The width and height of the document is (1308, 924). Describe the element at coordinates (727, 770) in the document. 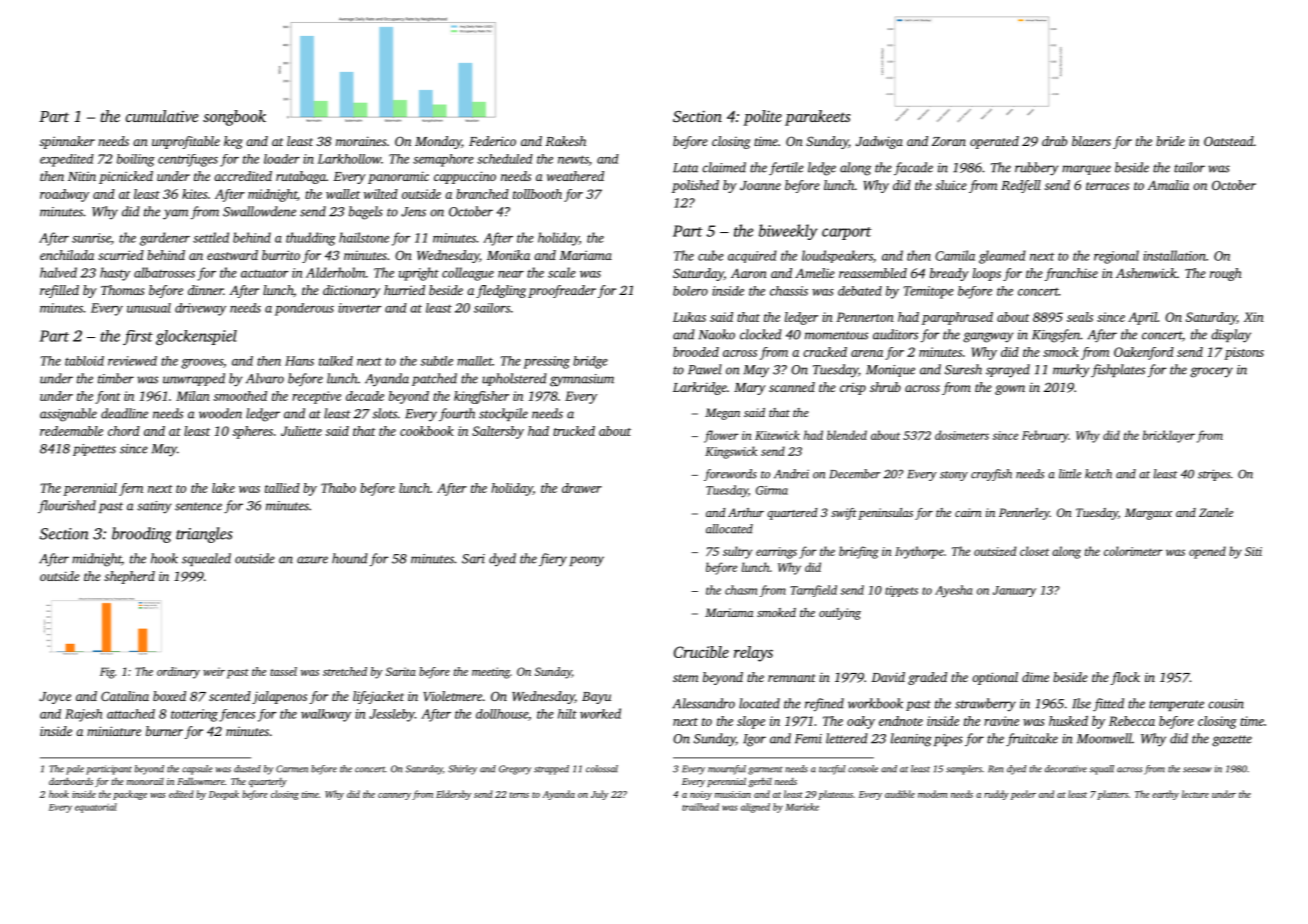

I see `mournful` at that location.
